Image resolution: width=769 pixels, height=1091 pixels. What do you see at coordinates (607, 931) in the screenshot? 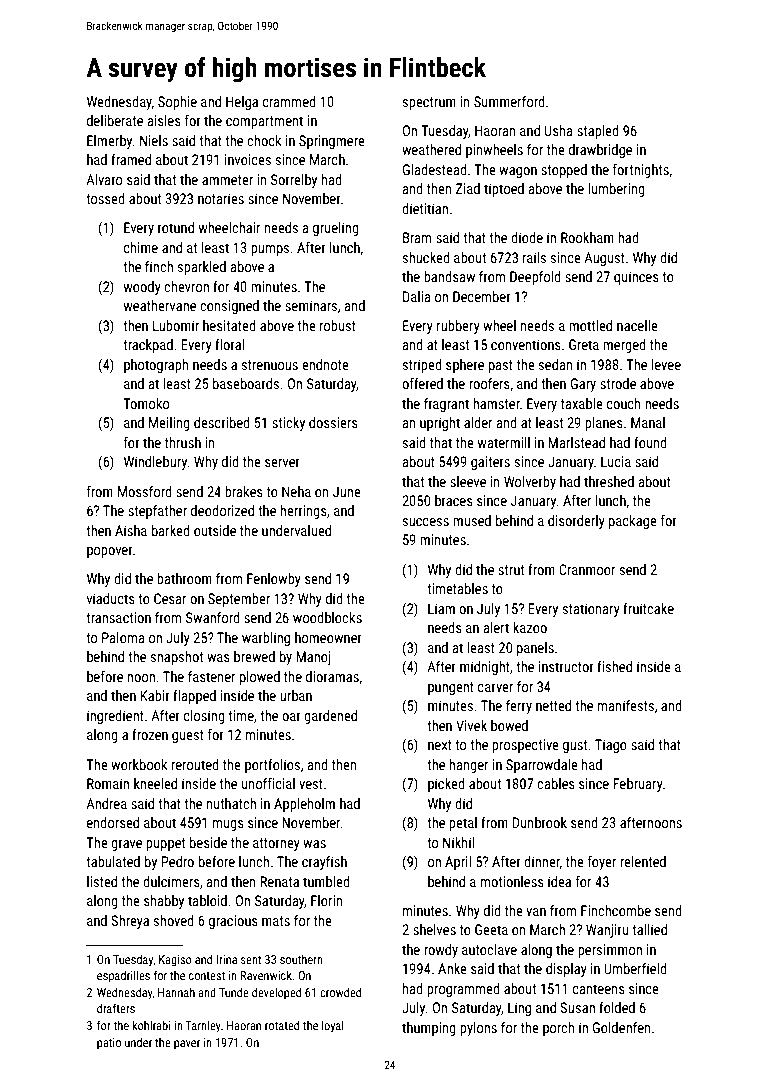
I see `Wanjiru` at bounding box center [607, 931].
